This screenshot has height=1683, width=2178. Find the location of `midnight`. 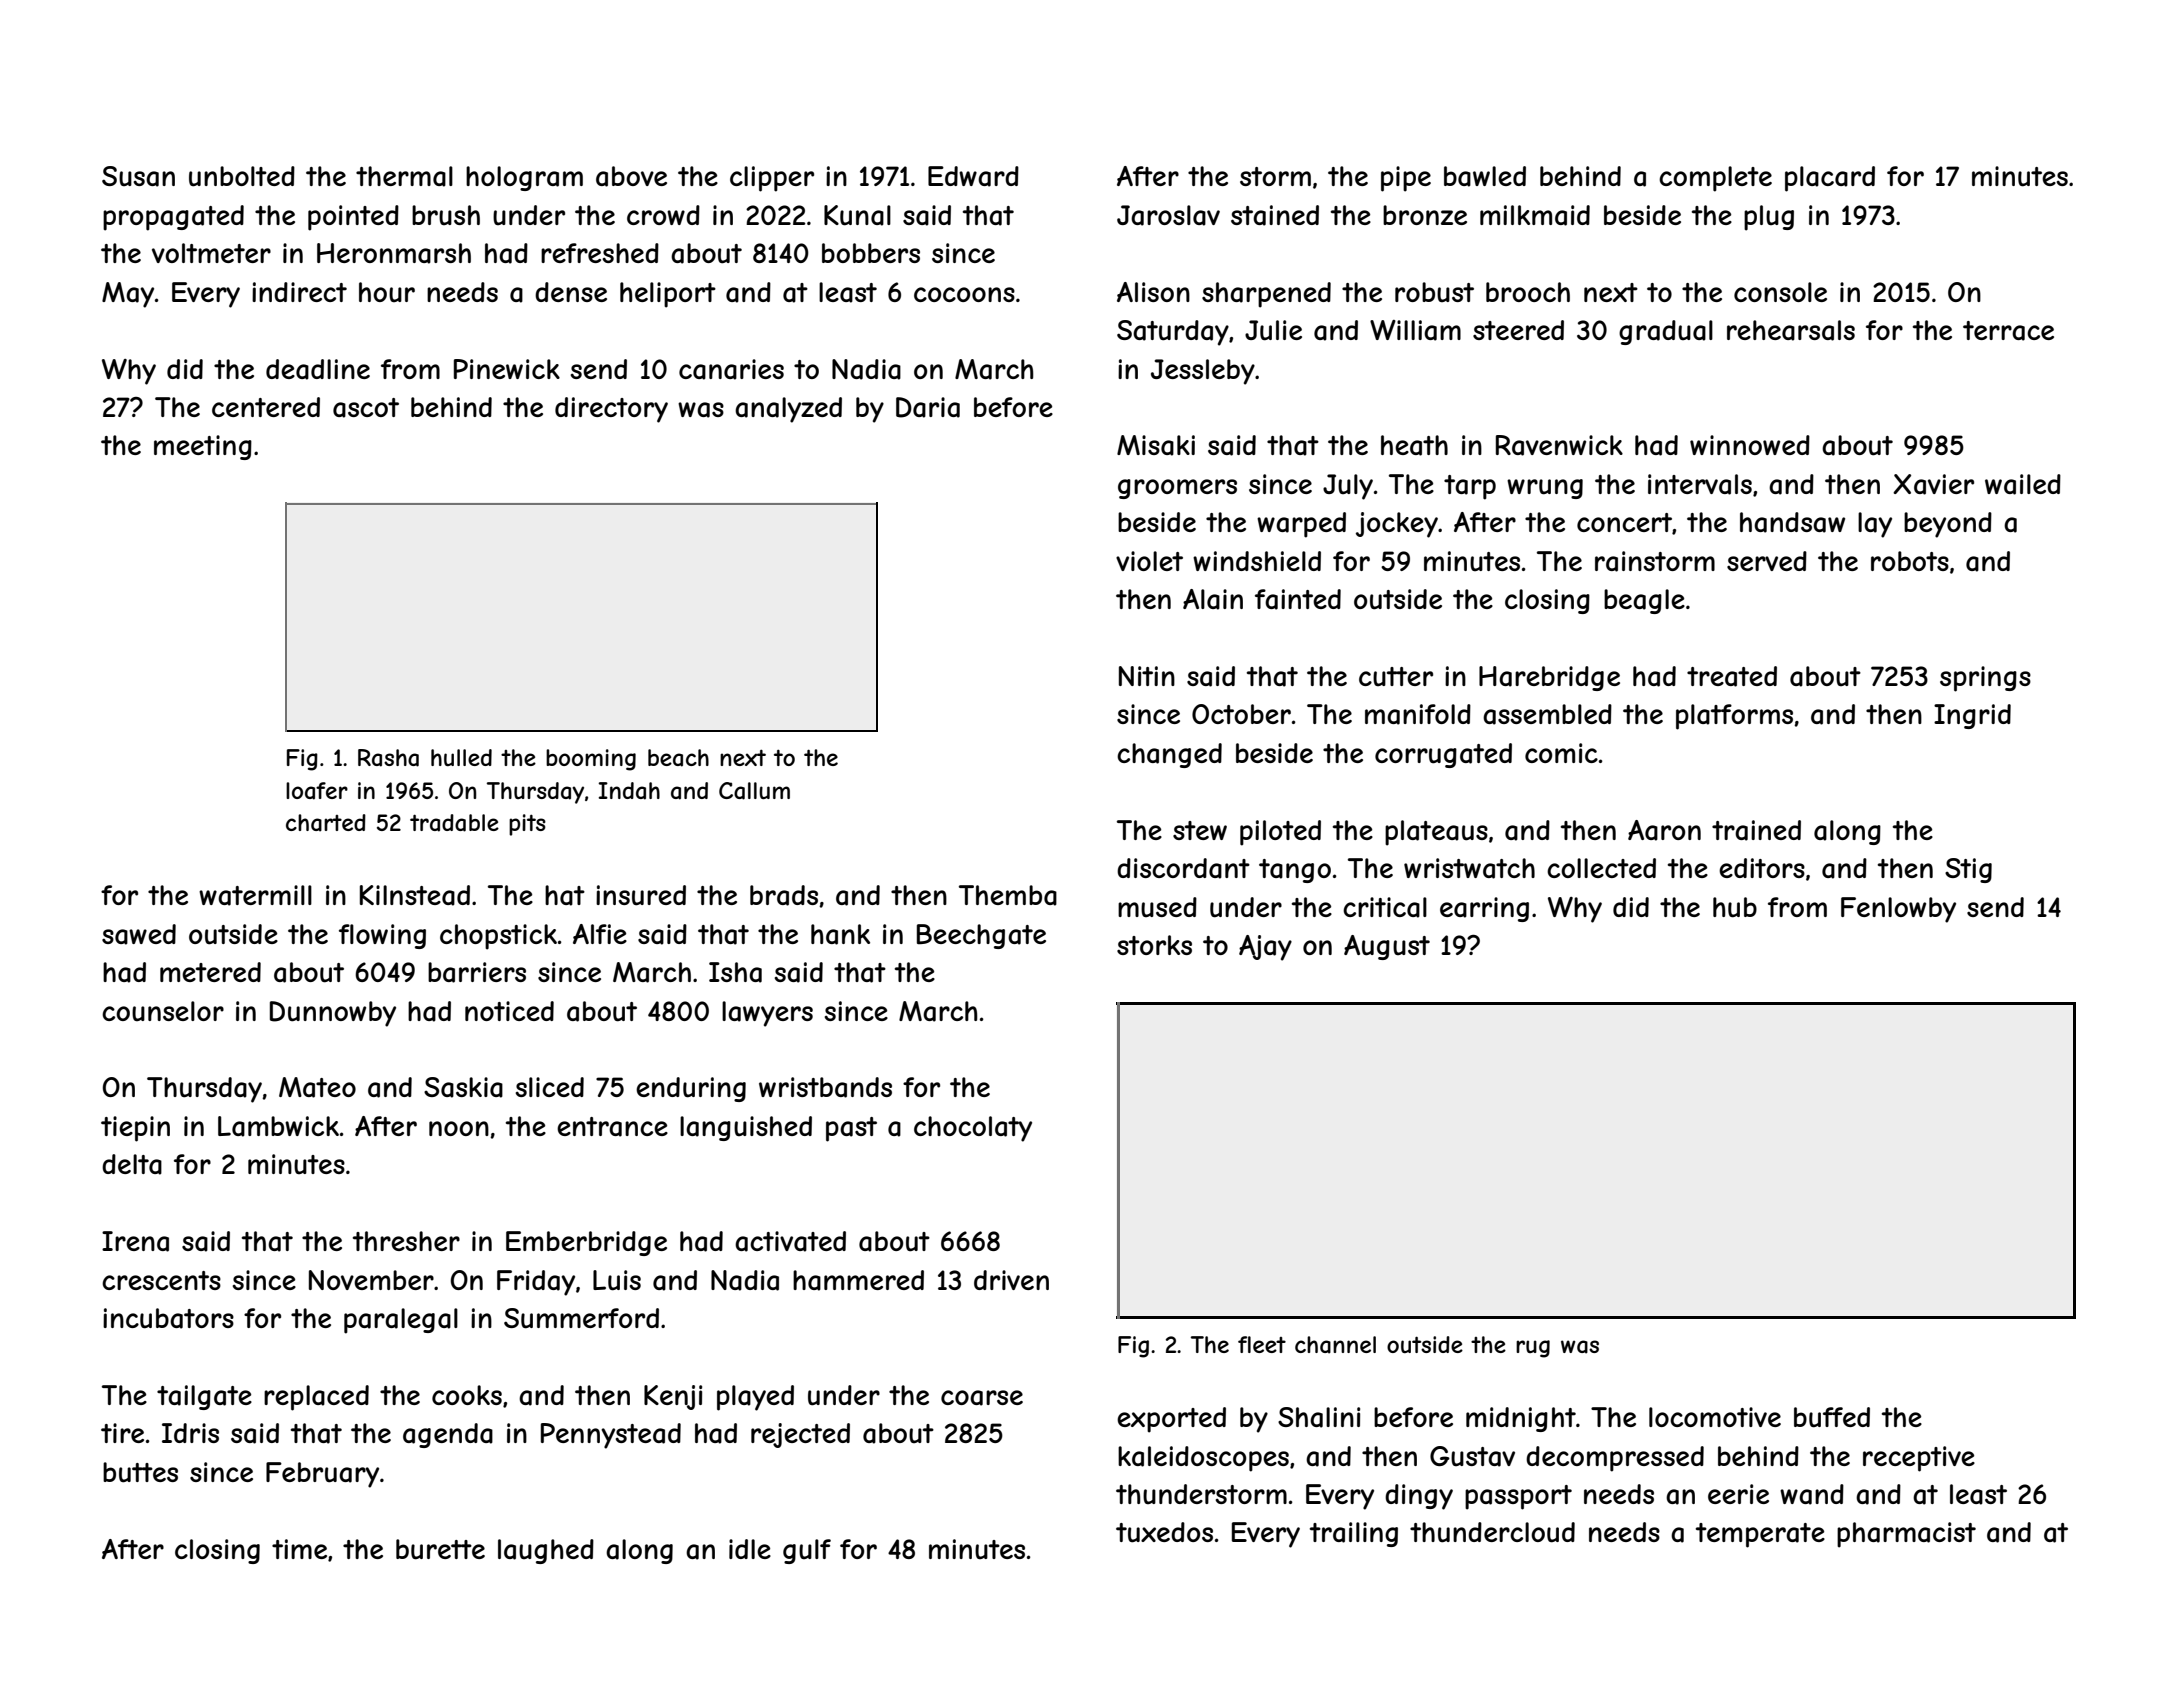

midnight is located at coordinates (1521, 1419).
